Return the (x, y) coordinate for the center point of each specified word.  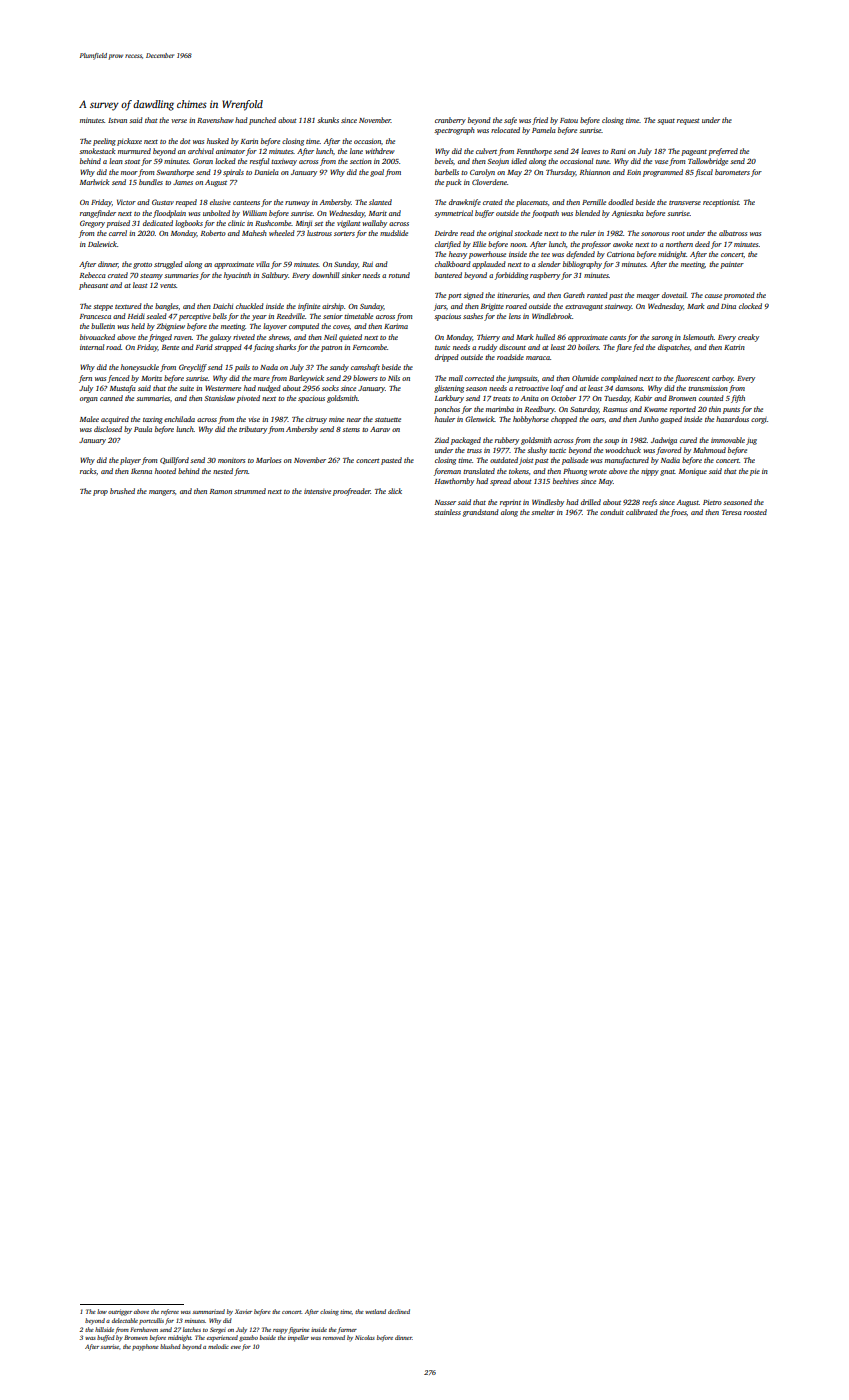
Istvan (117, 120)
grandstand (480, 513)
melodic (218, 1346)
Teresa (732, 512)
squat (666, 122)
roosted (755, 512)
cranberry (450, 121)
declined (399, 1311)
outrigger (120, 1312)
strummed (250, 491)
